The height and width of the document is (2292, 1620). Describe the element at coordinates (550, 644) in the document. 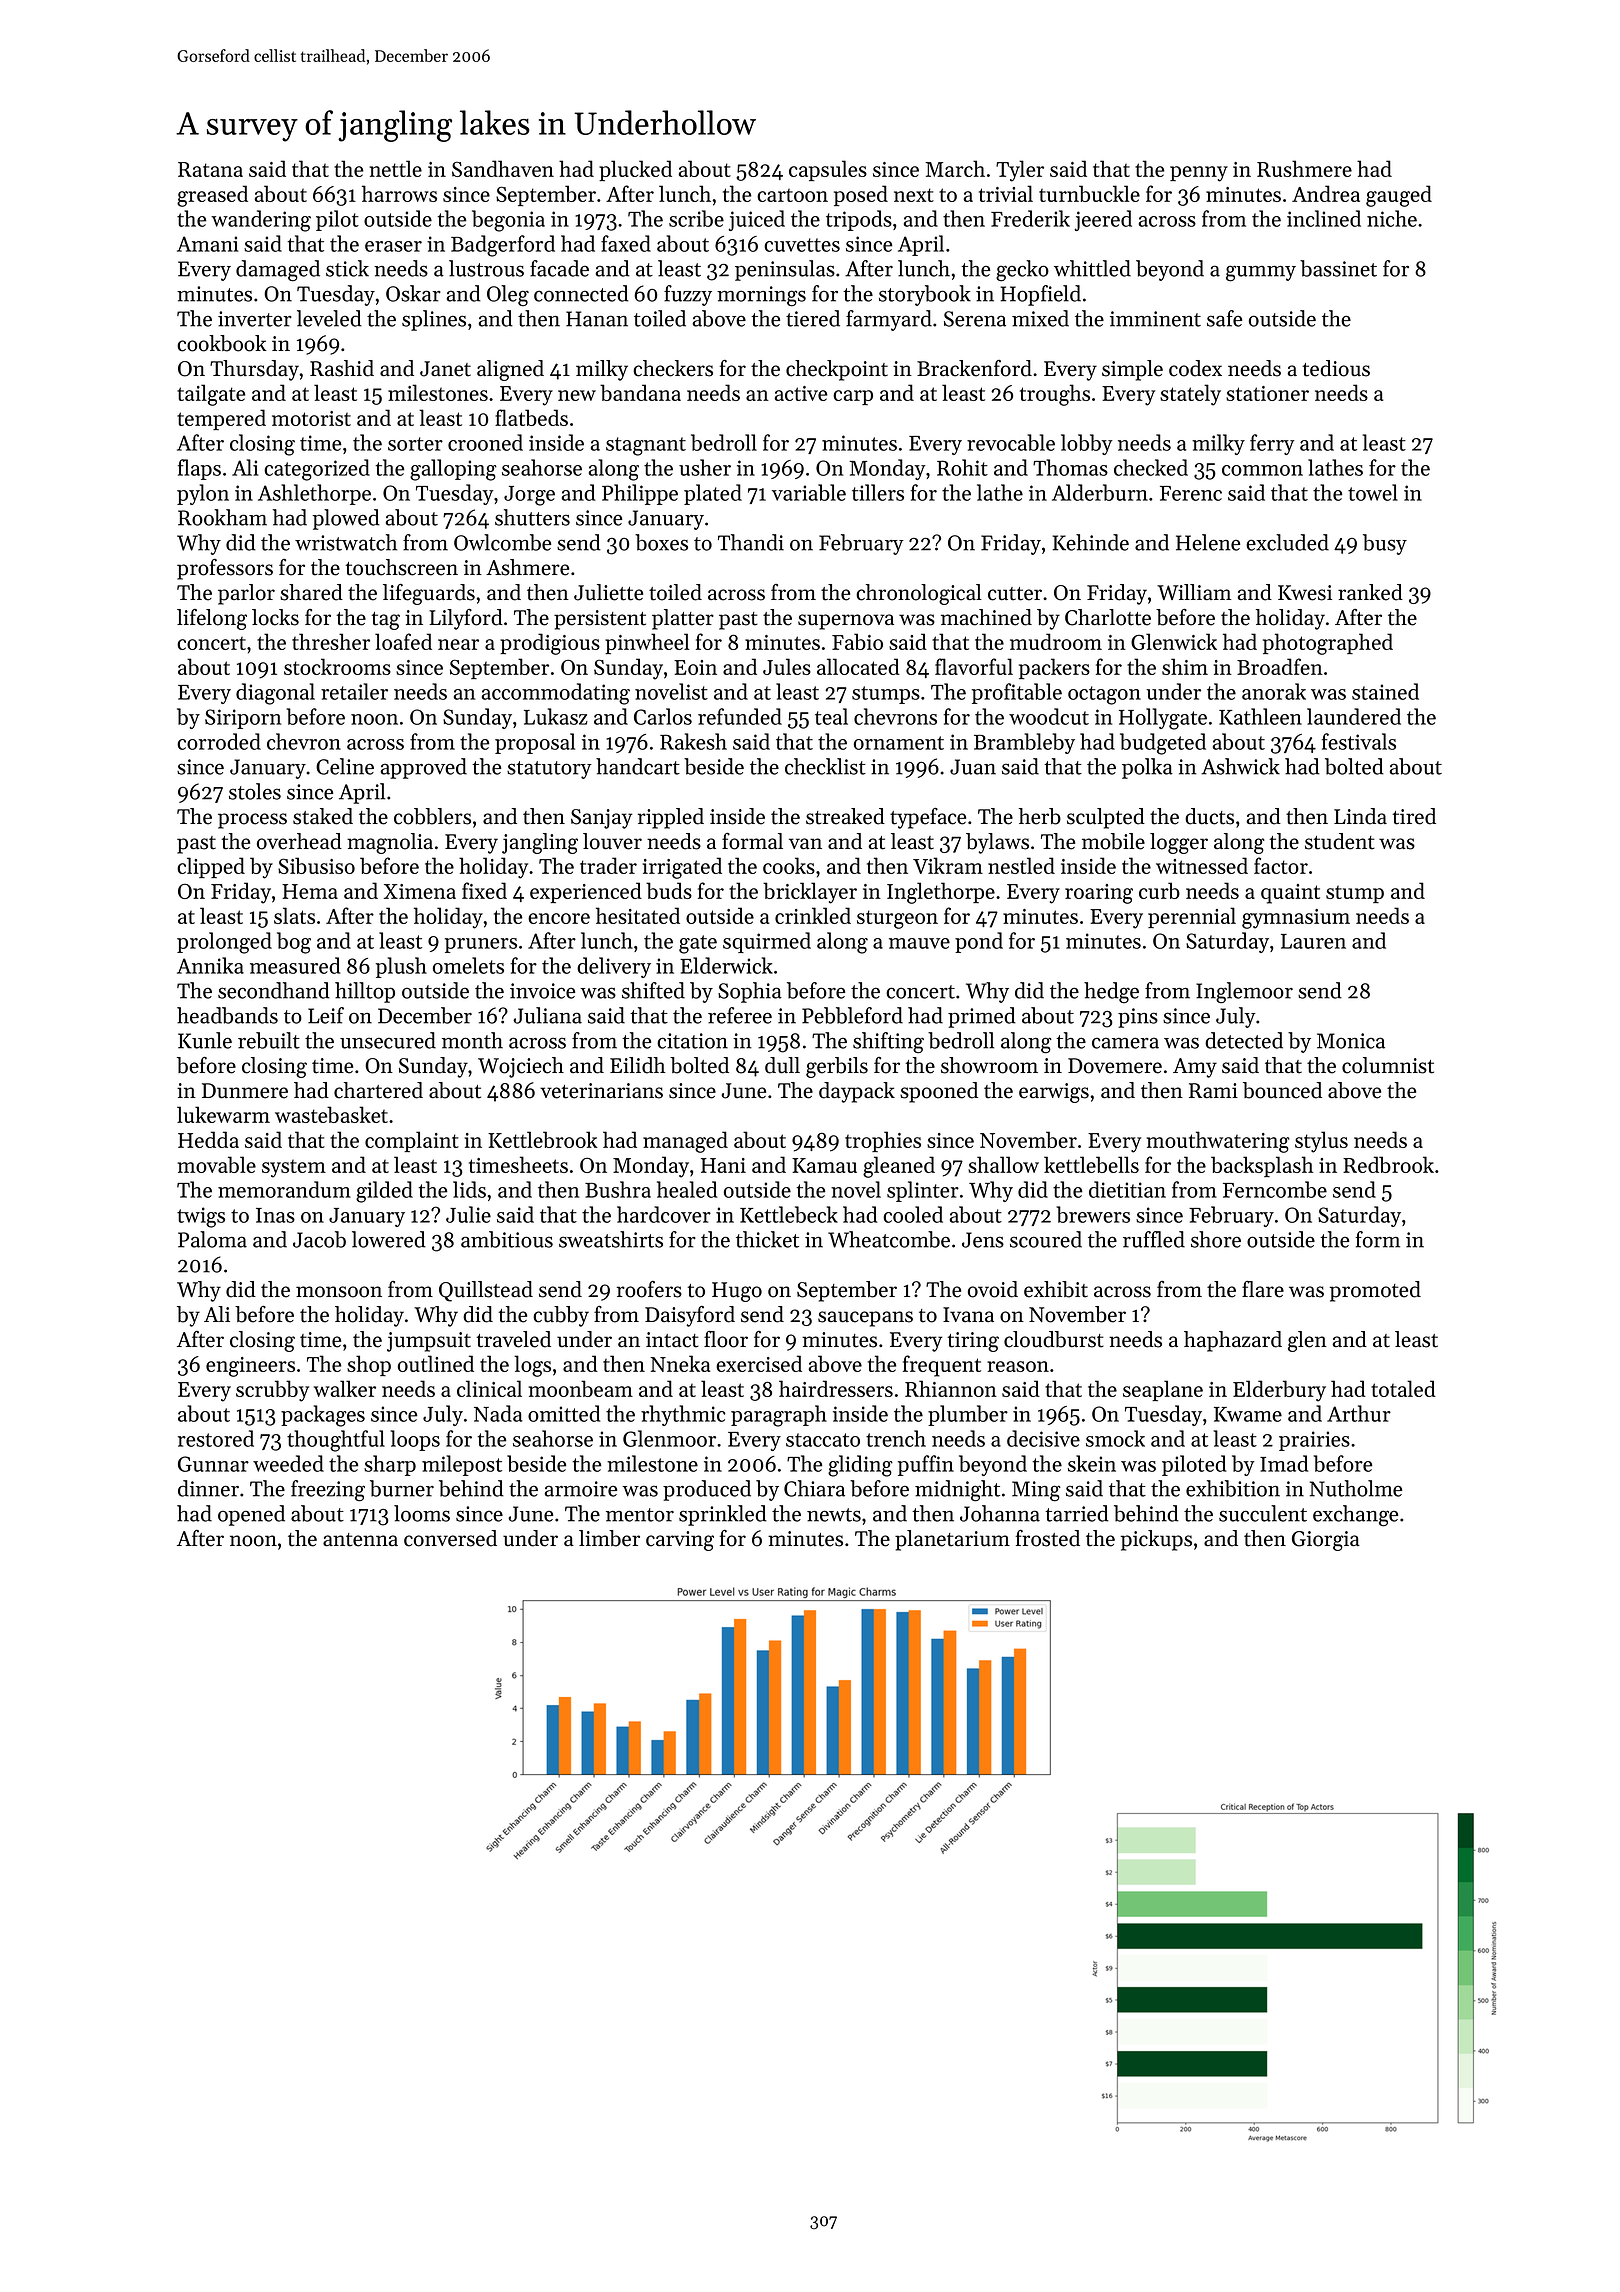

I see `prodigious` at that location.
